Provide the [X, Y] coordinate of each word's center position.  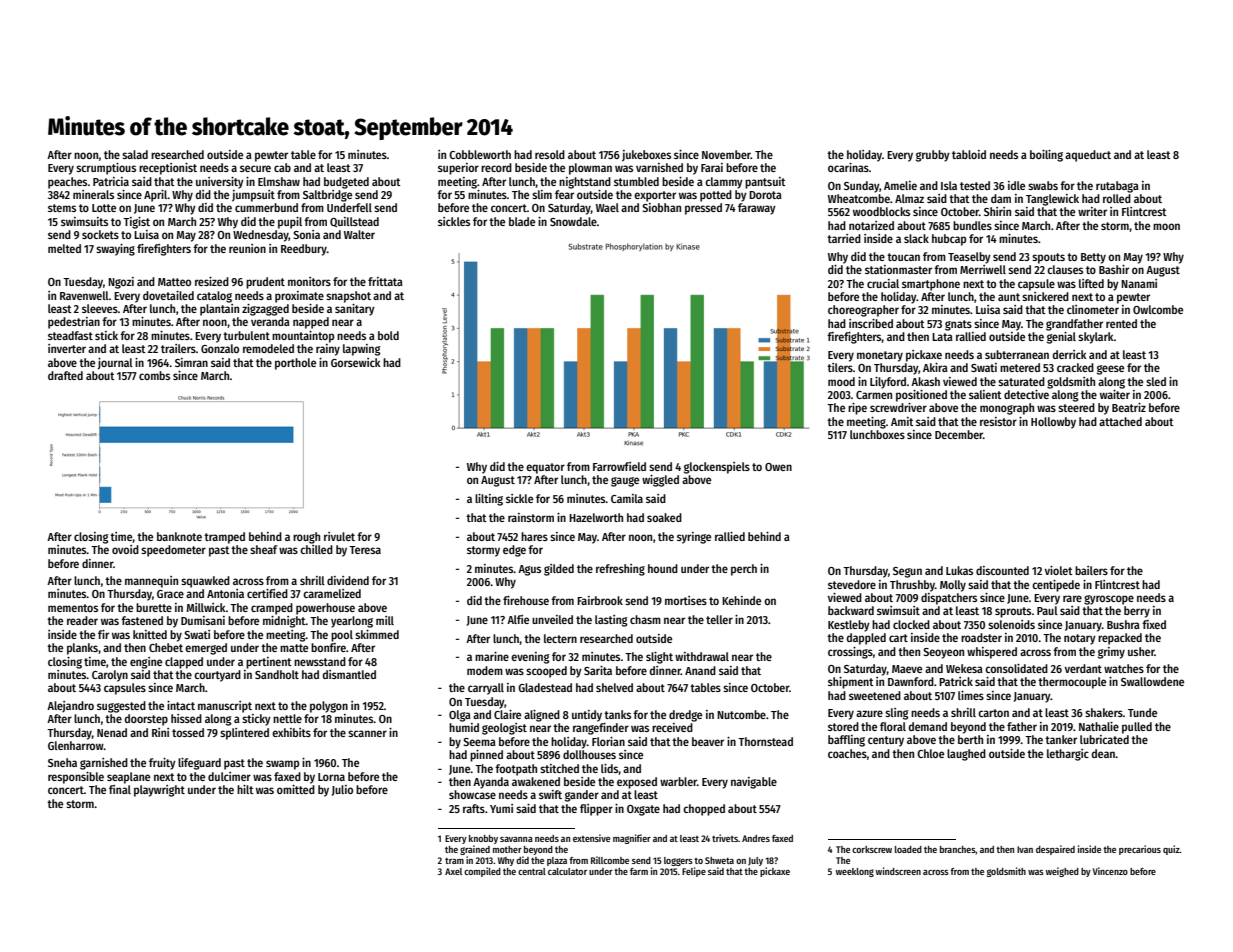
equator [545, 468]
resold [550, 154]
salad [135, 154]
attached [1120, 421]
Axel [453, 871]
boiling [1046, 156]
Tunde [1142, 712]
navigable [754, 783]
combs [154, 375]
